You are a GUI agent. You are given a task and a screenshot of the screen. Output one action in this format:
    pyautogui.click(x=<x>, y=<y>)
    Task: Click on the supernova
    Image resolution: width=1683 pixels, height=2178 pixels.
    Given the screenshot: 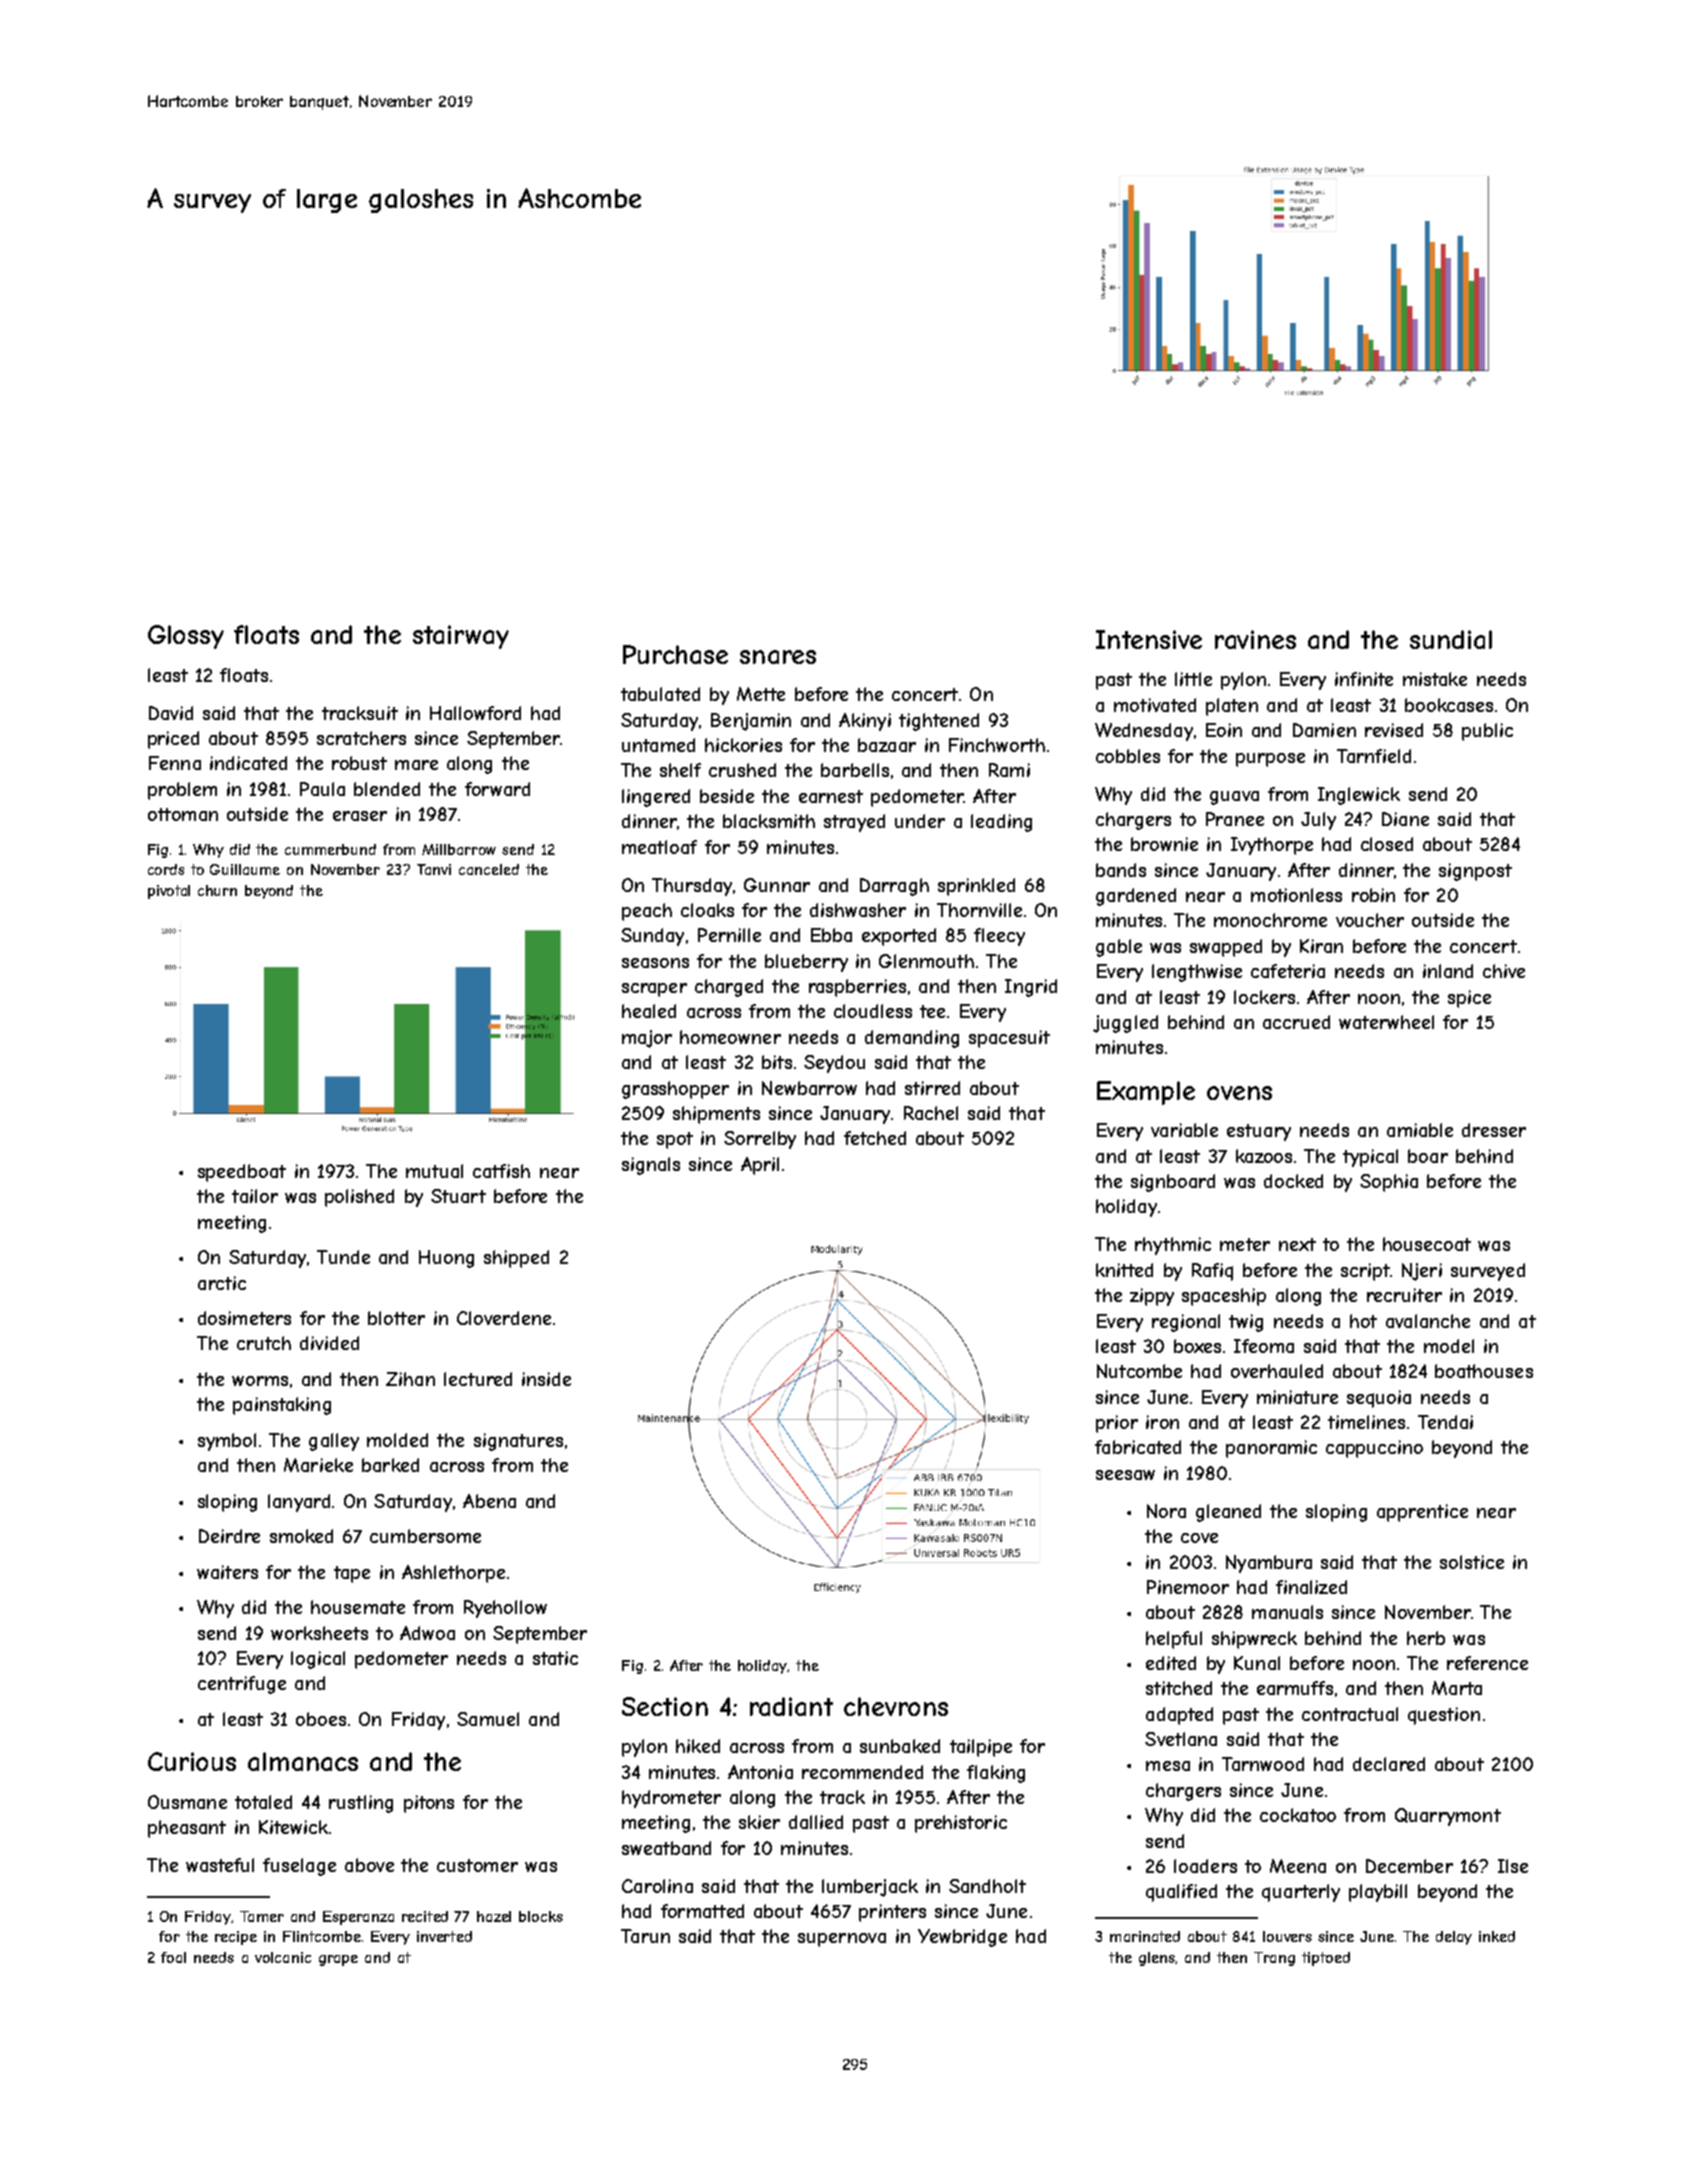 What is the action you would take?
    pyautogui.click(x=842, y=1940)
